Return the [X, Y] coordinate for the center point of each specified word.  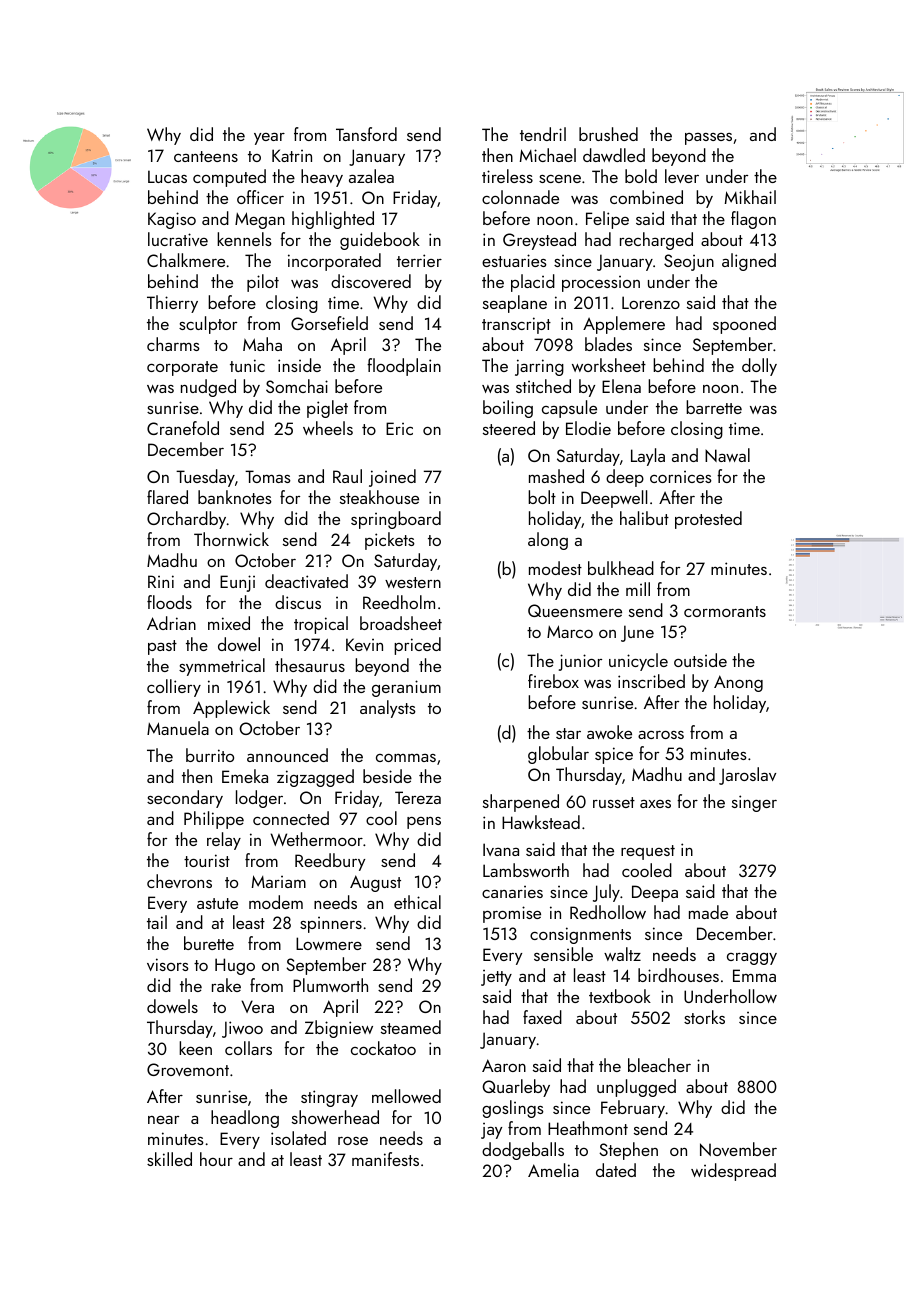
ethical [417, 902]
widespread [733, 1172]
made [708, 912]
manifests [385, 1159]
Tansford [366, 134]
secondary [185, 799]
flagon [753, 220]
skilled [169, 1159]
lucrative [178, 239]
